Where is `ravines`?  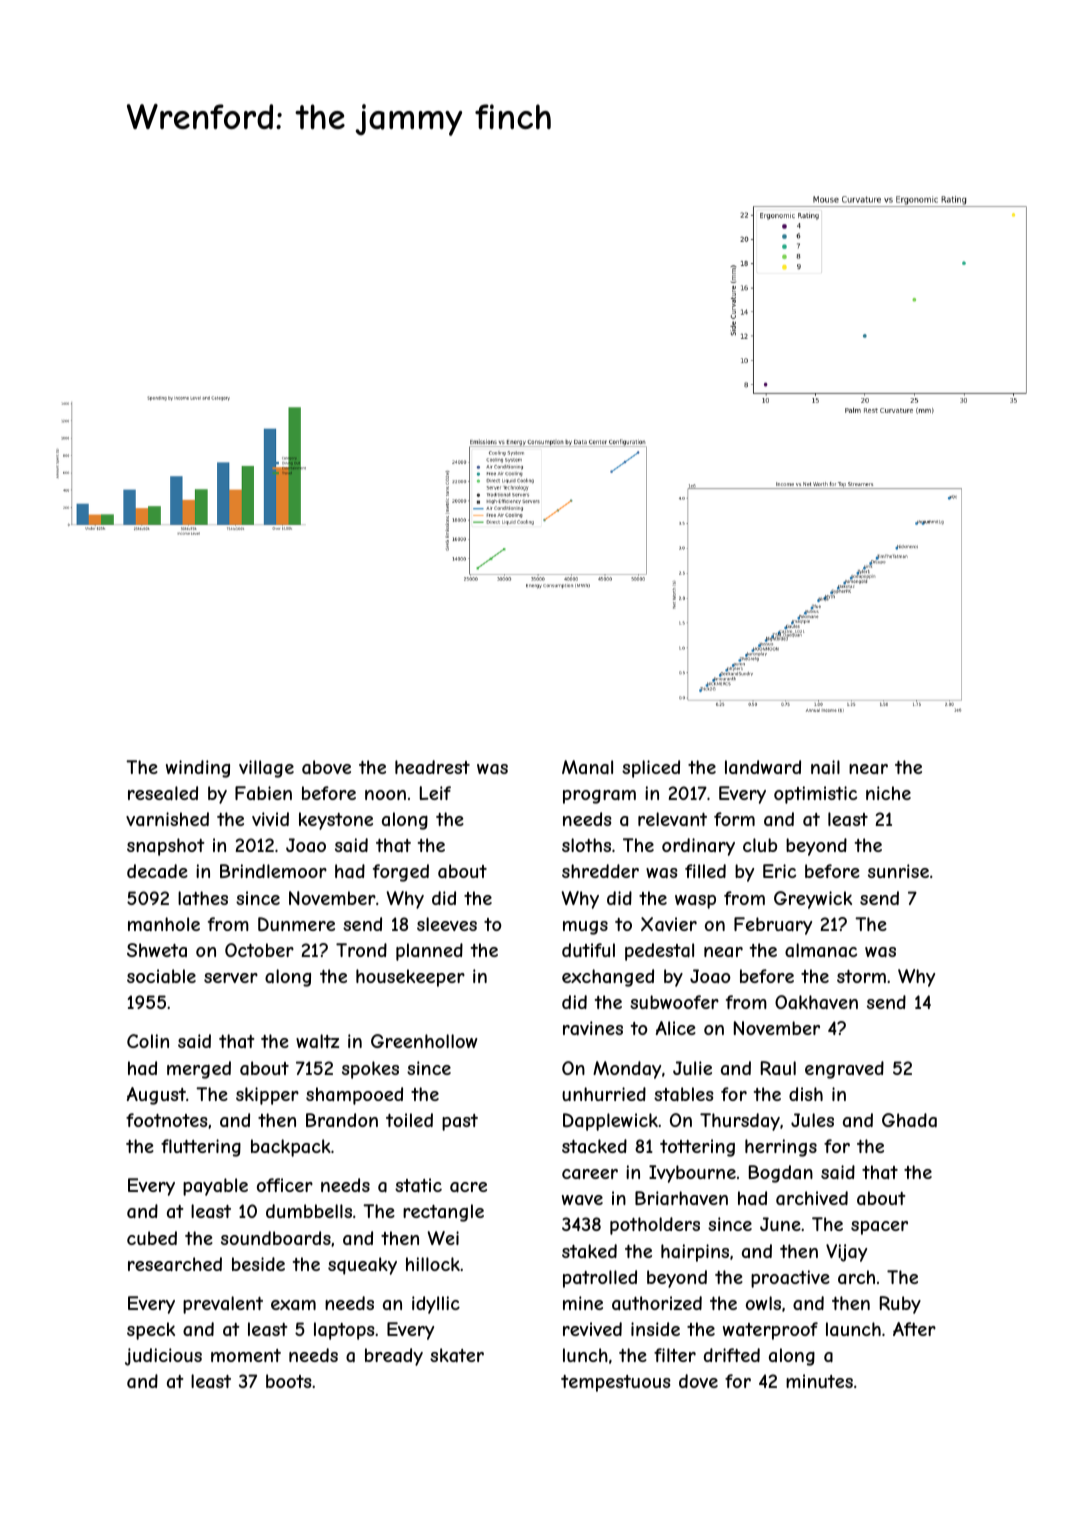 ravines is located at coordinates (593, 1028).
